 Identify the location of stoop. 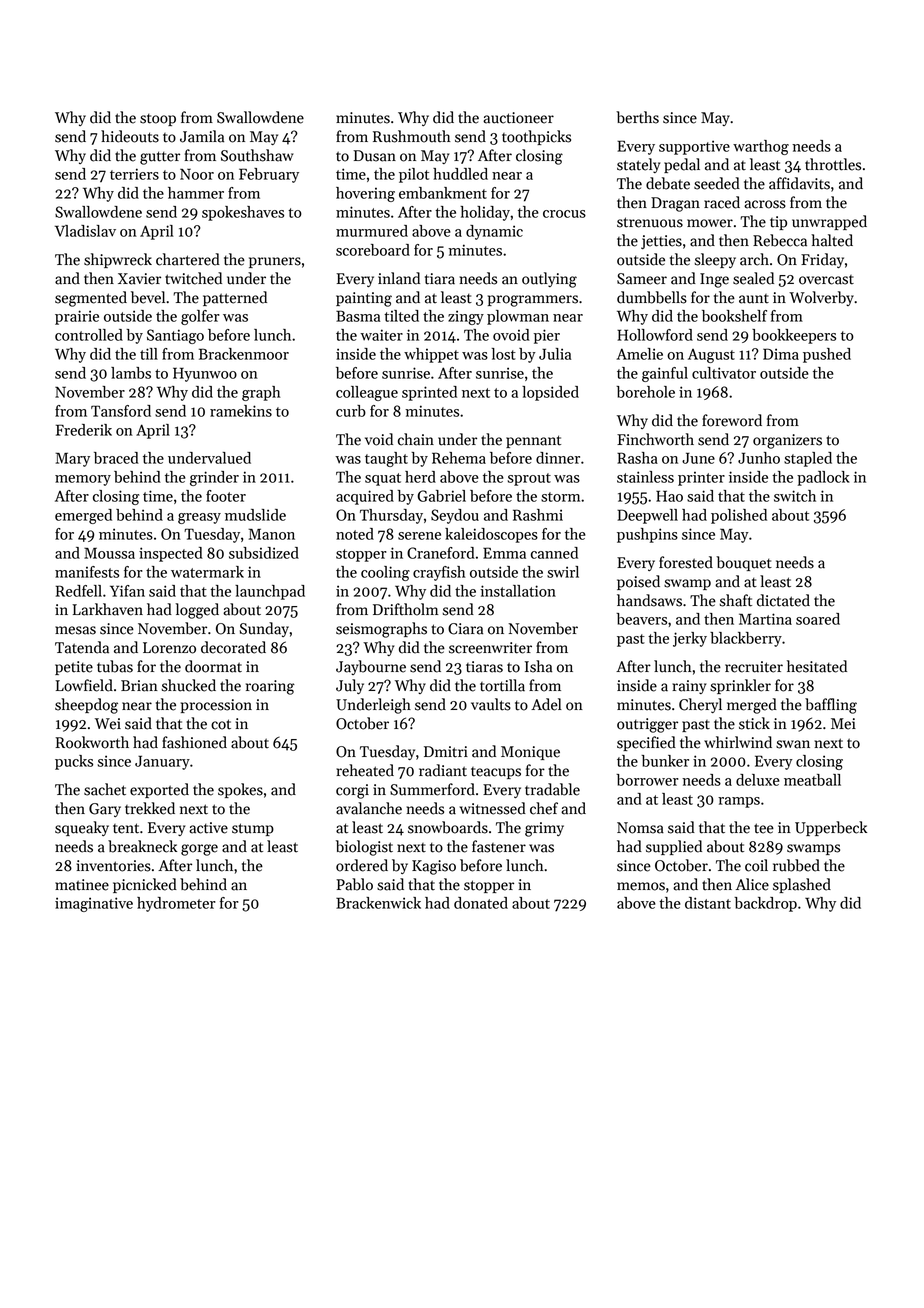
(158, 120).
